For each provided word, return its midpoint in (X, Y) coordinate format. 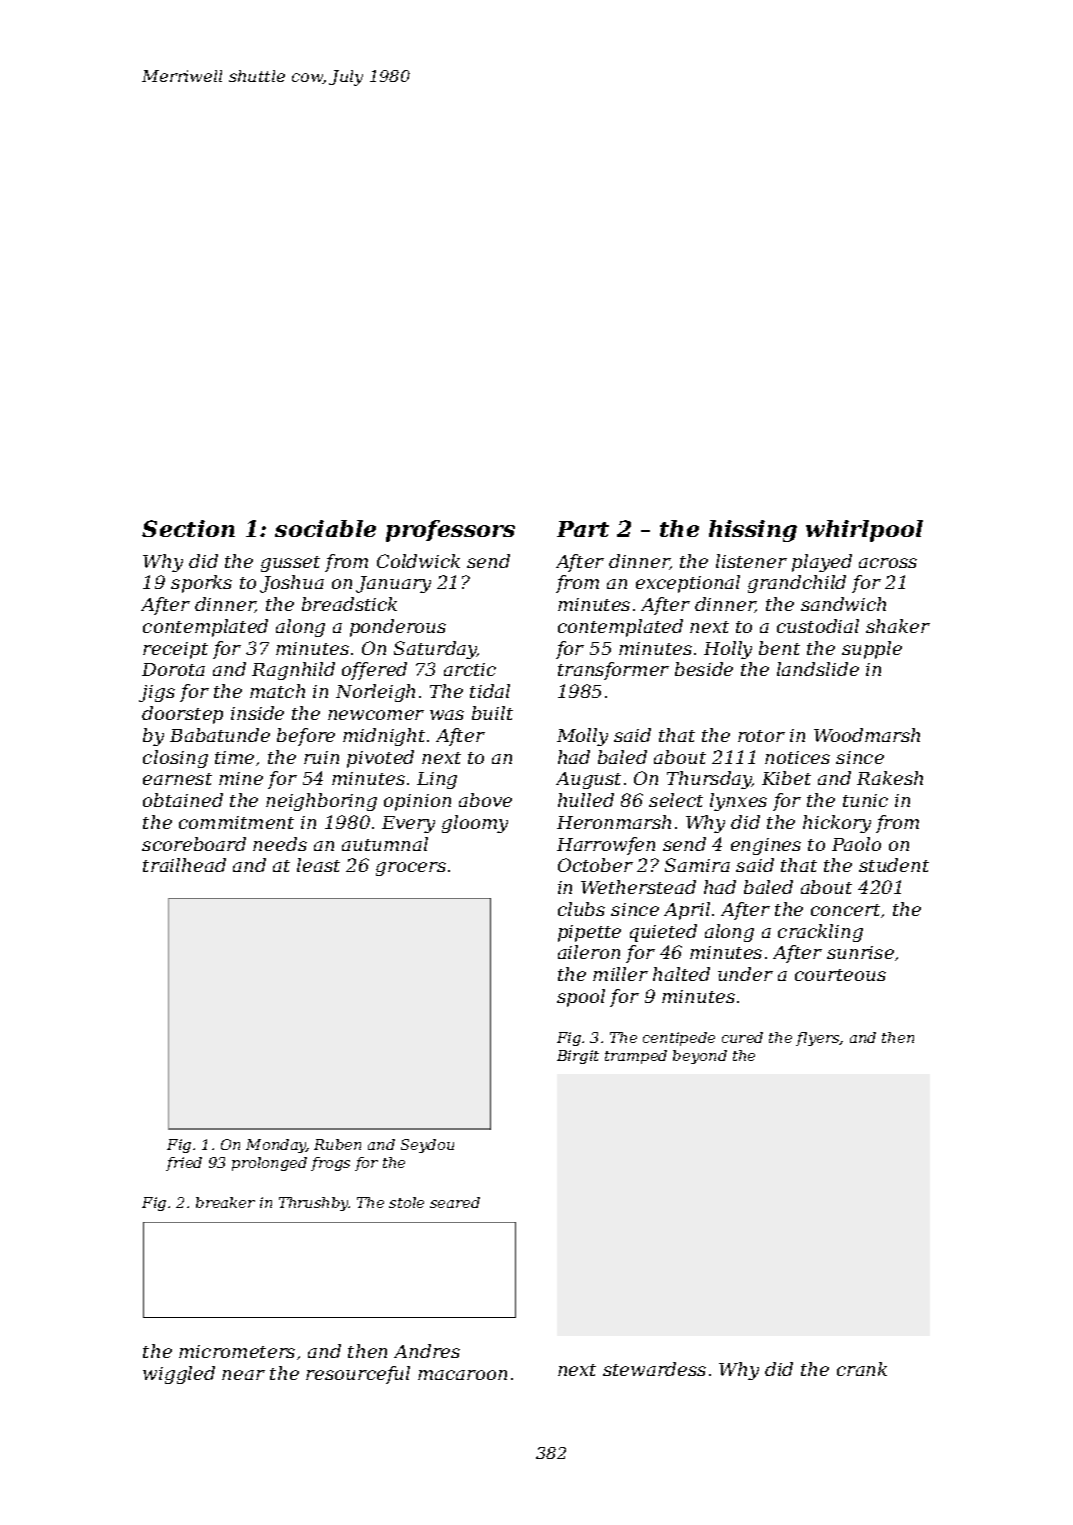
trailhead (184, 865)
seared (455, 1202)
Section (188, 528)
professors (450, 531)
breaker (225, 1202)
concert (845, 910)
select (676, 800)
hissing (753, 531)
